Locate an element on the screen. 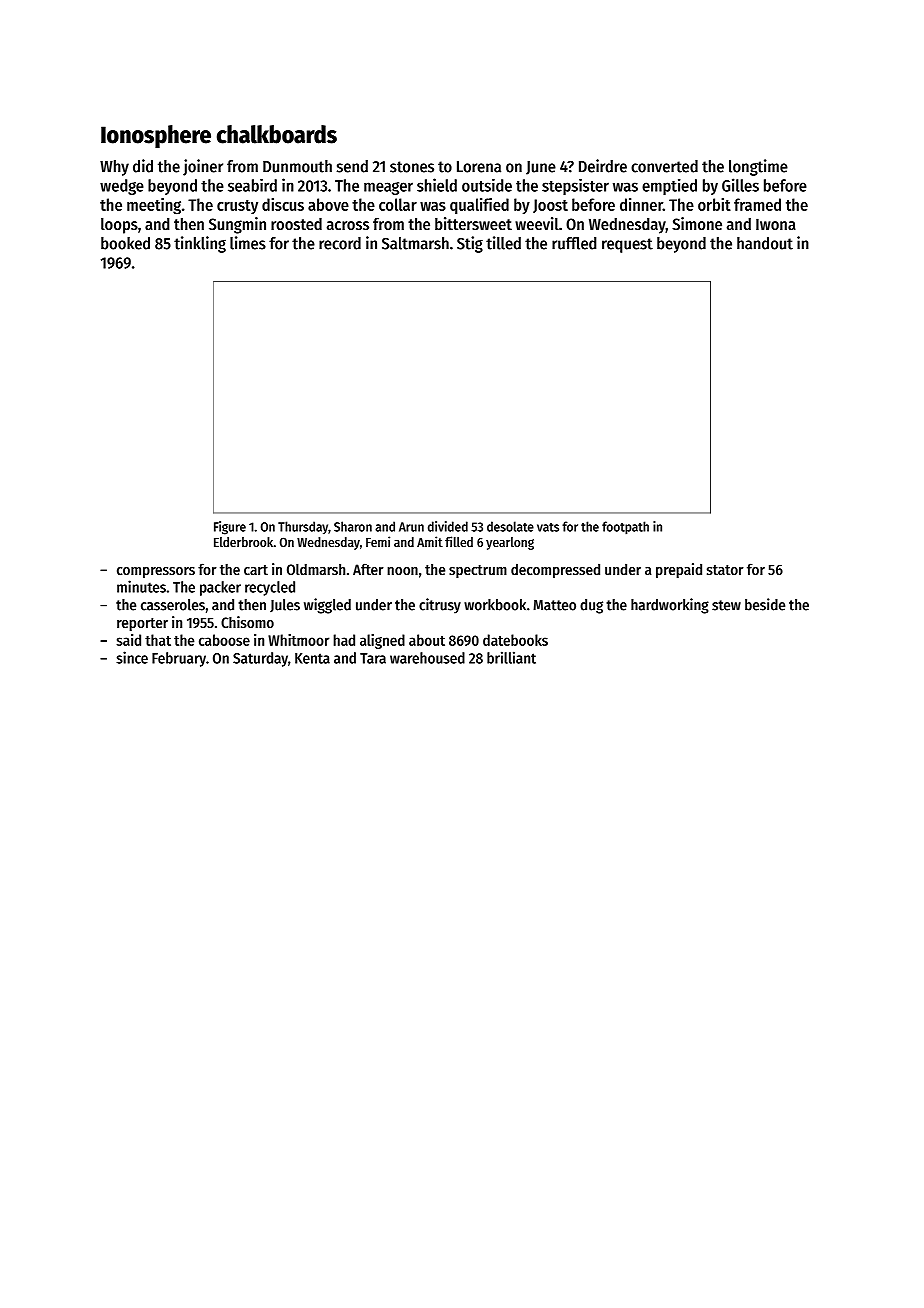 The image size is (924, 1308). did is located at coordinates (143, 166).
